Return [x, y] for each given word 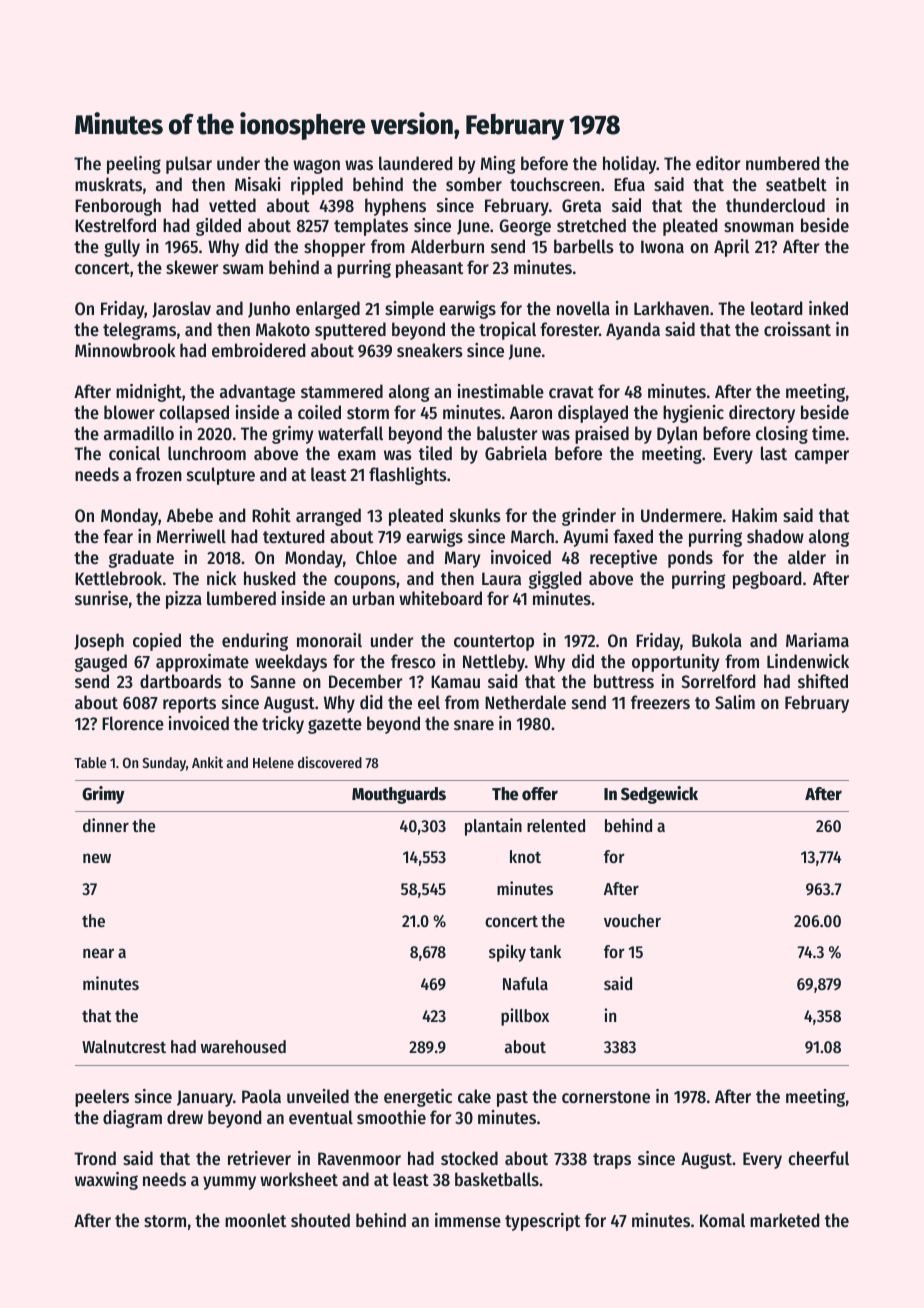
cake [474, 1096]
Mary [462, 559]
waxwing [106, 1181]
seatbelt [796, 184]
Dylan [677, 435]
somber [474, 184]
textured [293, 536]
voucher [632, 920]
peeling [134, 165]
